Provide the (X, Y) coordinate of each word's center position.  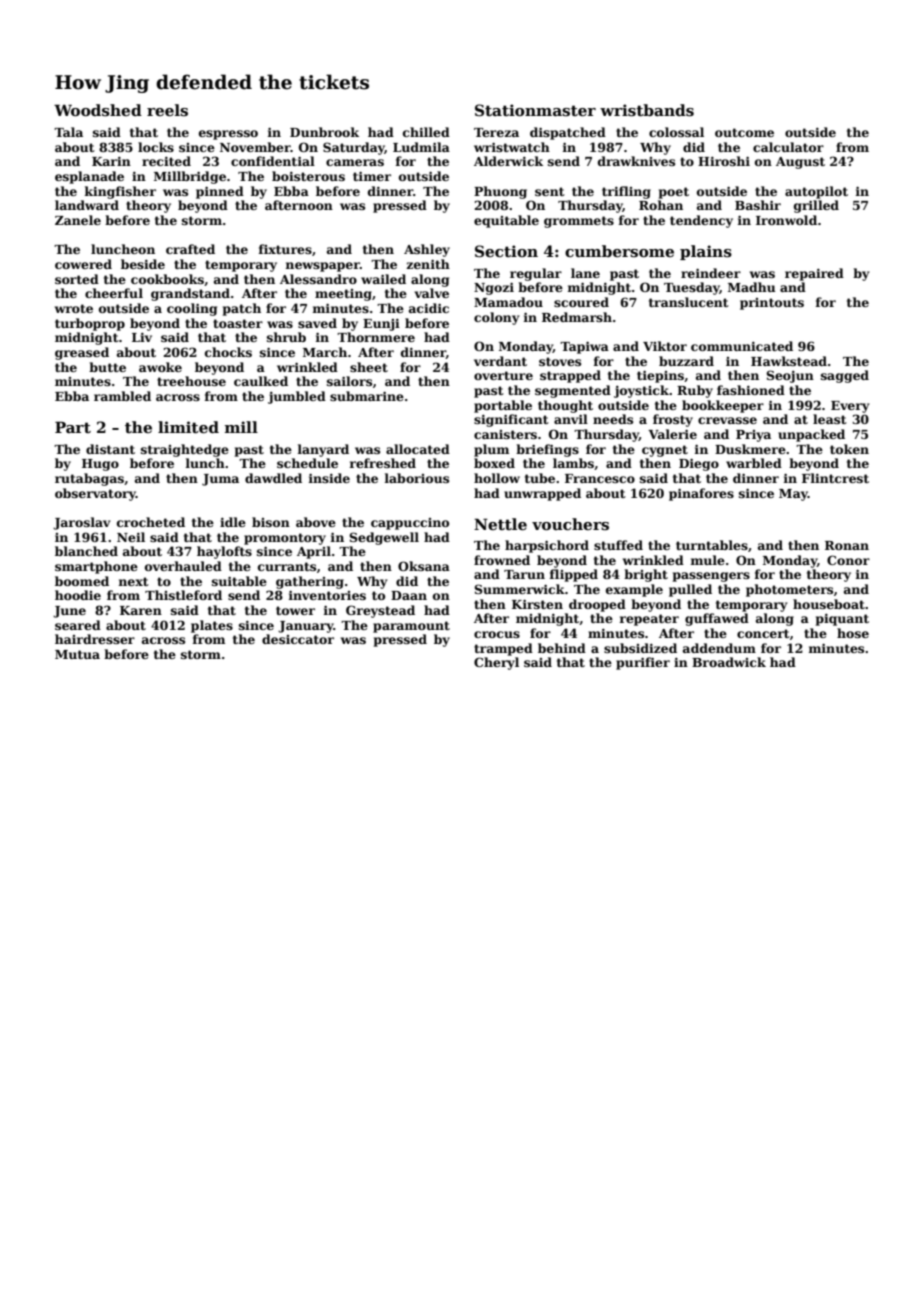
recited (166, 161)
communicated (742, 346)
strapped (570, 376)
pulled (690, 590)
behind (562, 648)
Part (73, 427)
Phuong (500, 192)
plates (212, 626)
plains (706, 252)
